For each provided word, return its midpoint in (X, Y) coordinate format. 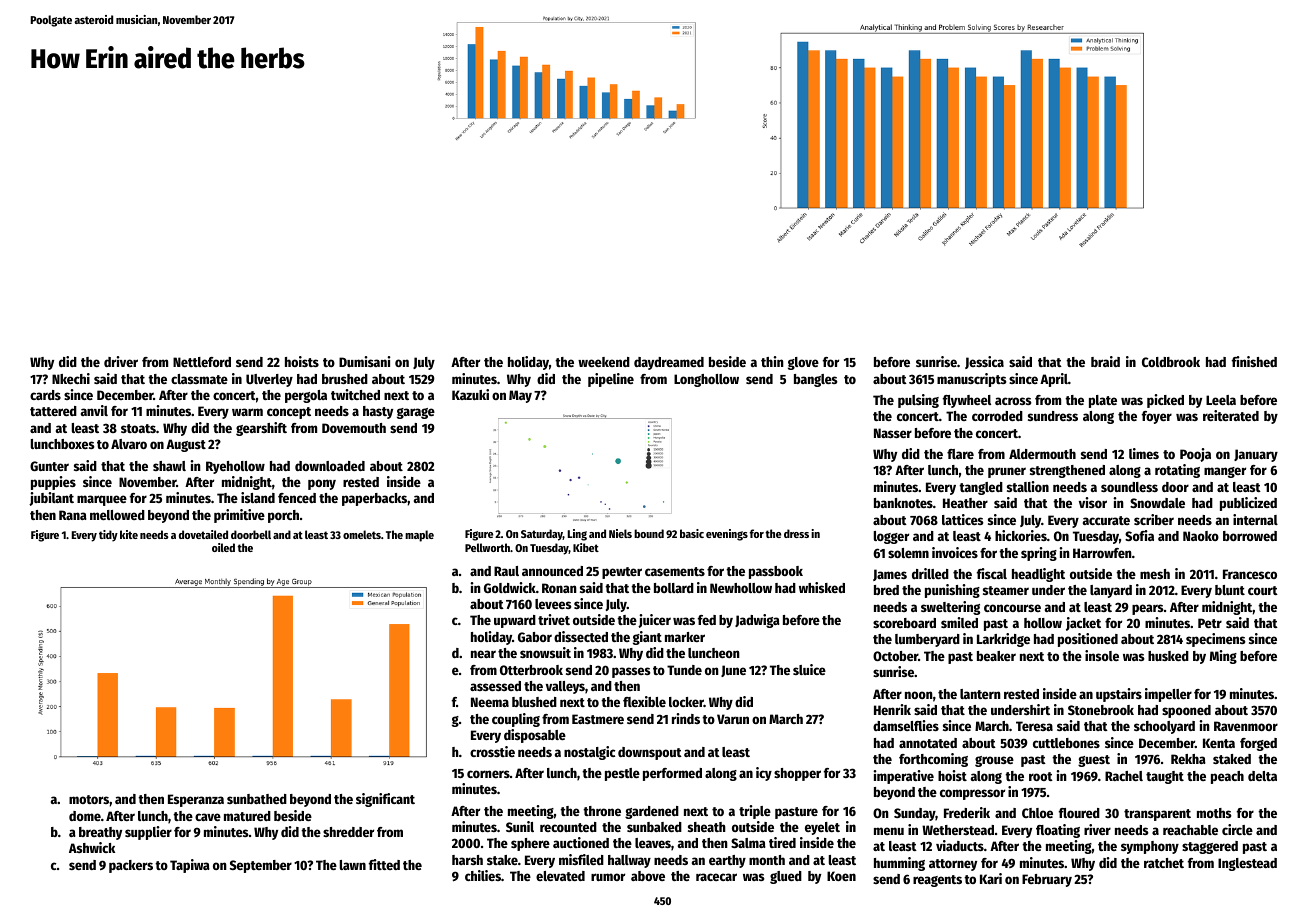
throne (602, 811)
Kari (991, 878)
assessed (495, 686)
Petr (1210, 623)
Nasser (893, 433)
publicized (1248, 504)
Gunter (49, 466)
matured (247, 816)
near (483, 654)
